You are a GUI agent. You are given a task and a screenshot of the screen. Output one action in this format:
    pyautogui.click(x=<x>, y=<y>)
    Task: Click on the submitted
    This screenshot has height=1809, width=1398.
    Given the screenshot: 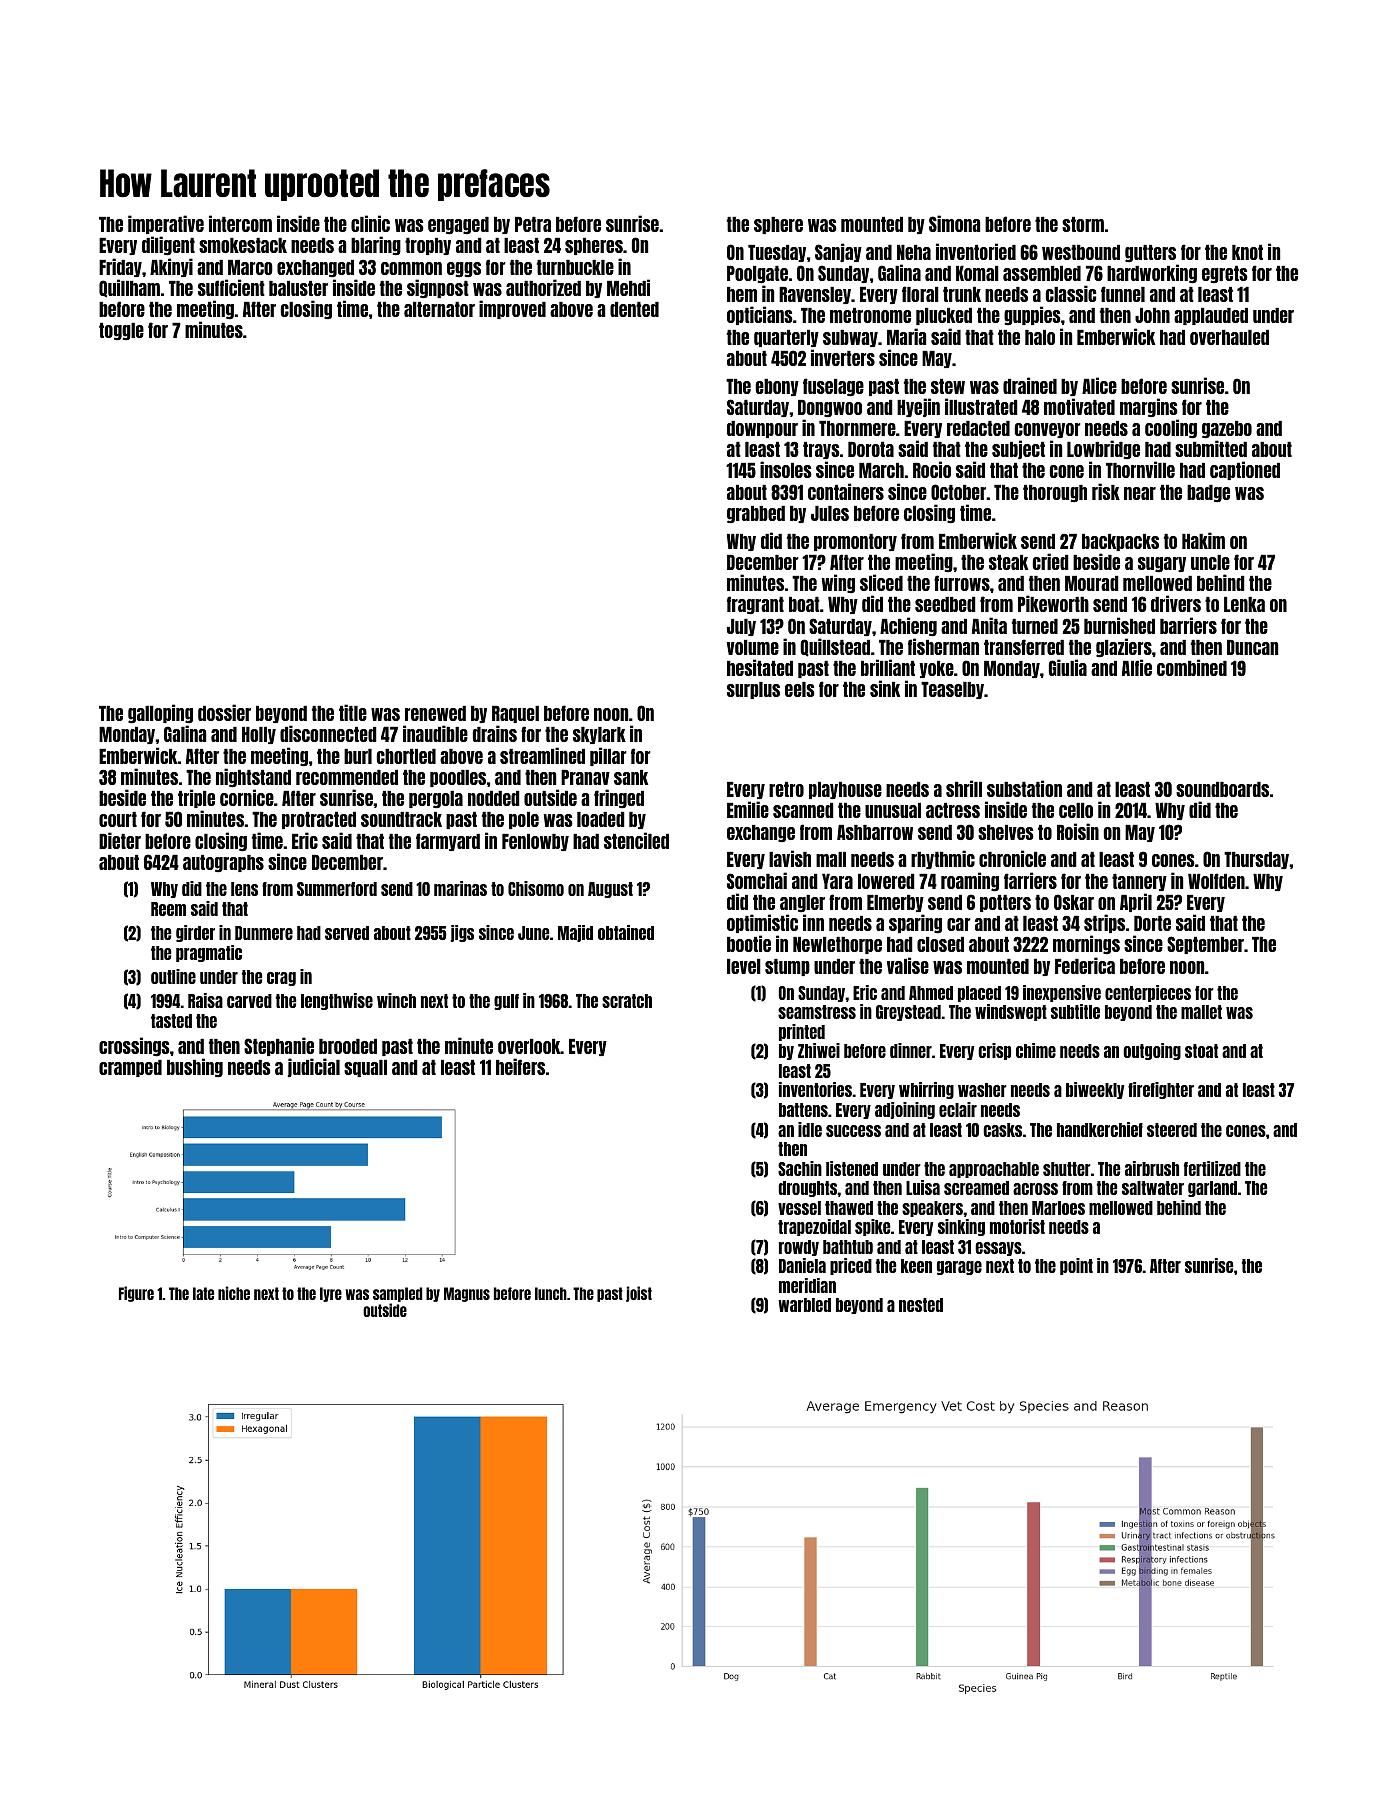 What is the action you would take?
    pyautogui.click(x=1211, y=448)
